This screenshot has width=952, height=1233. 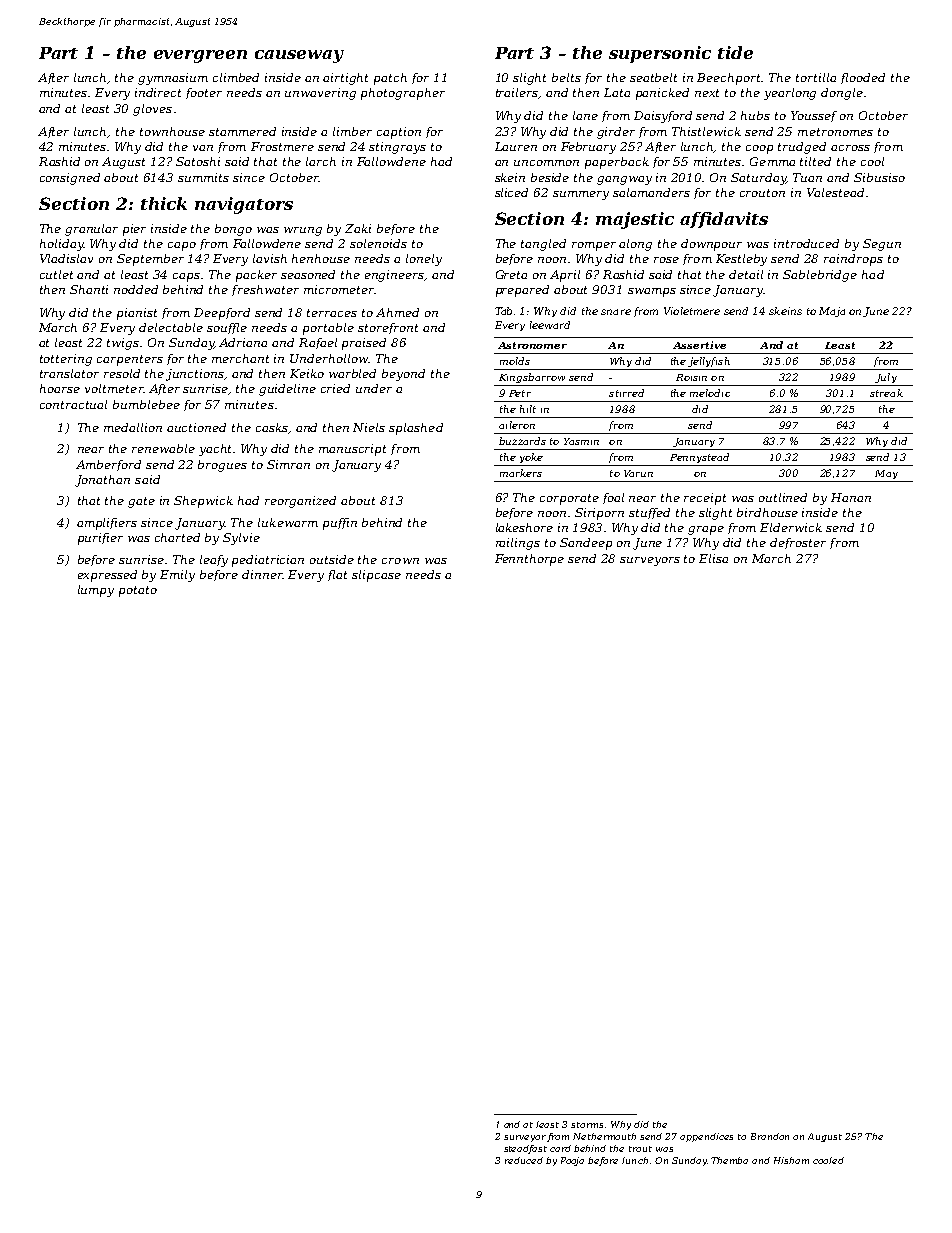 I want to click on storms, so click(x=587, y=1125).
